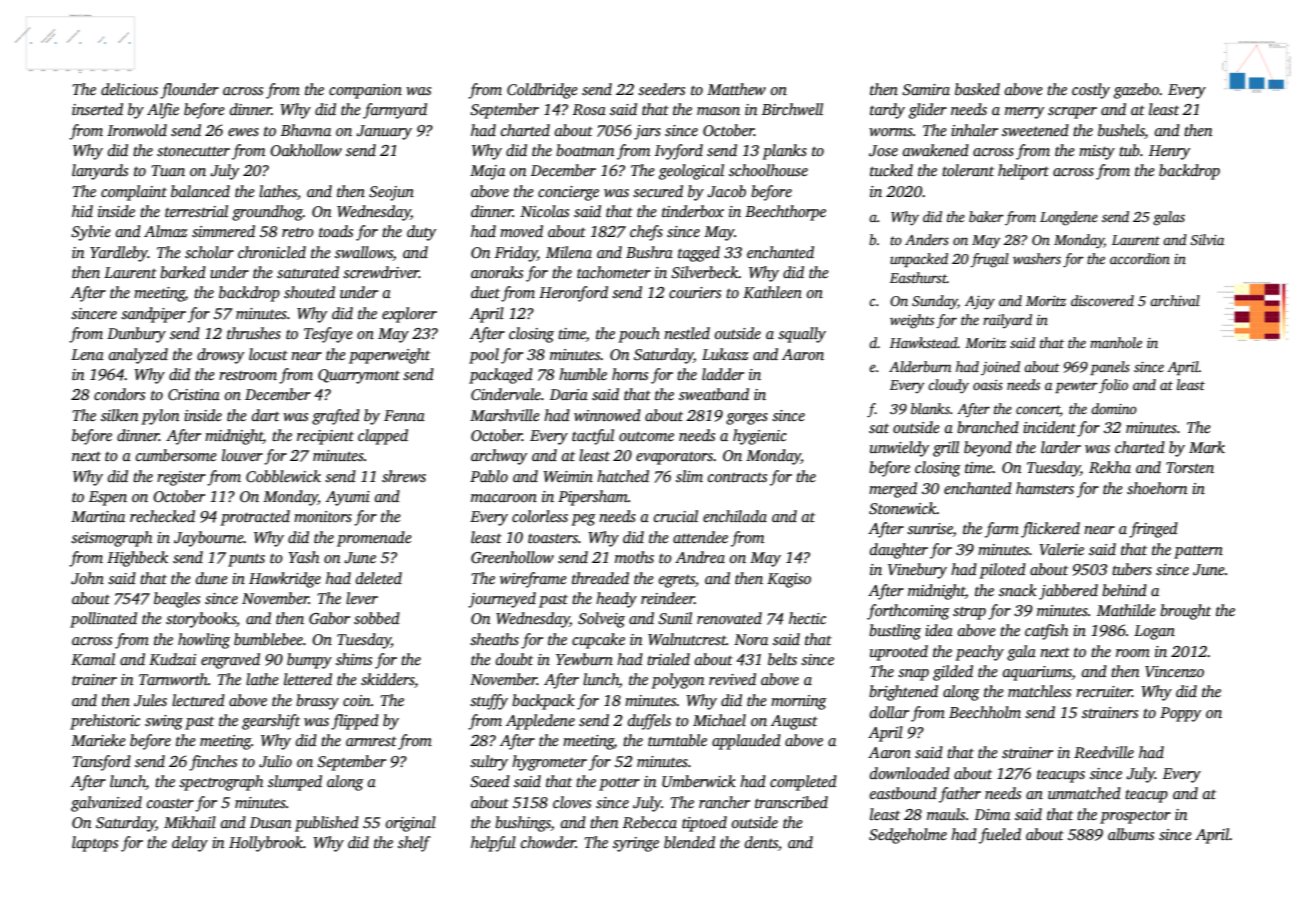  I want to click on prospector, so click(1135, 817).
